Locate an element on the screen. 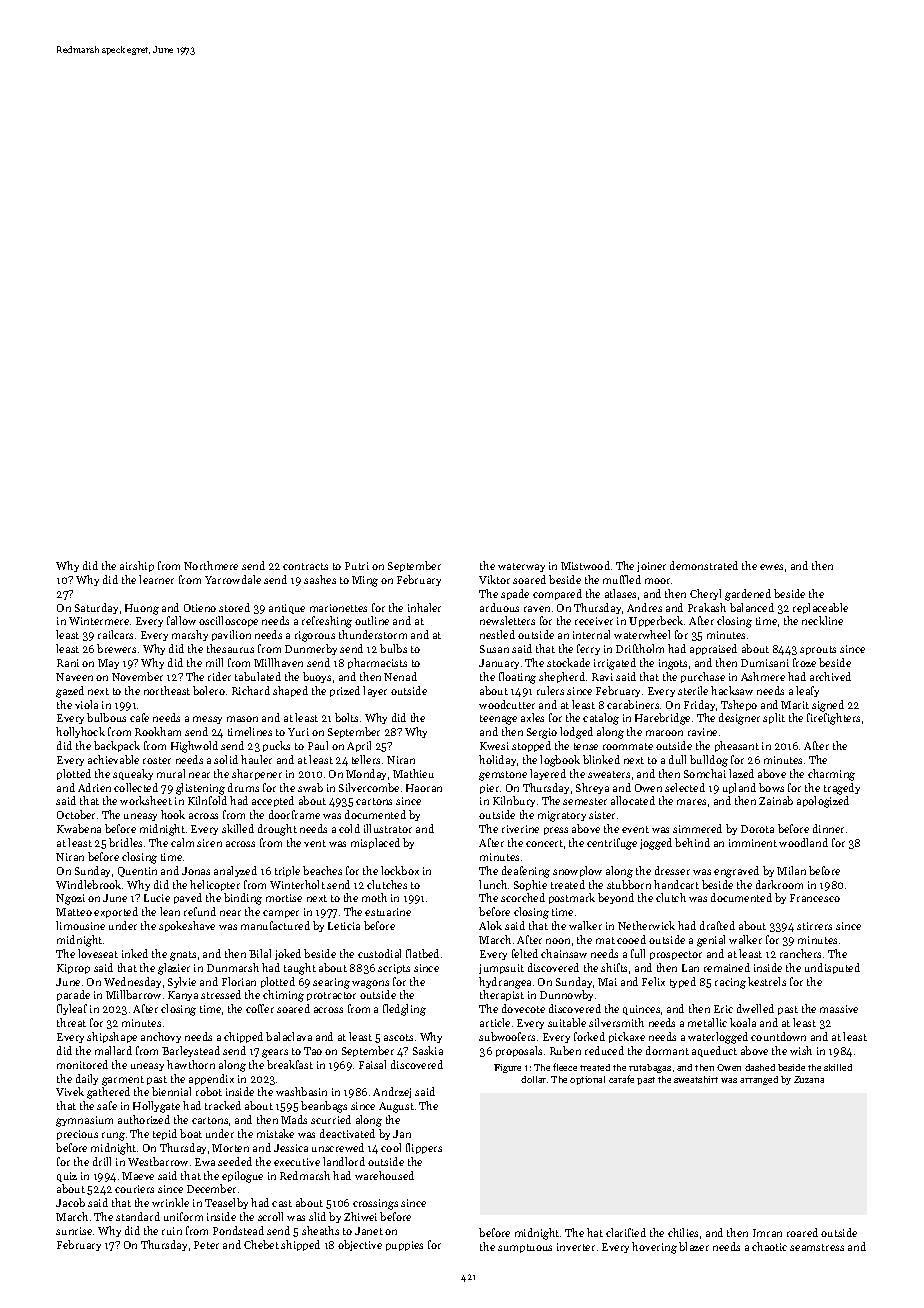  Windlebrook is located at coordinates (88, 884).
